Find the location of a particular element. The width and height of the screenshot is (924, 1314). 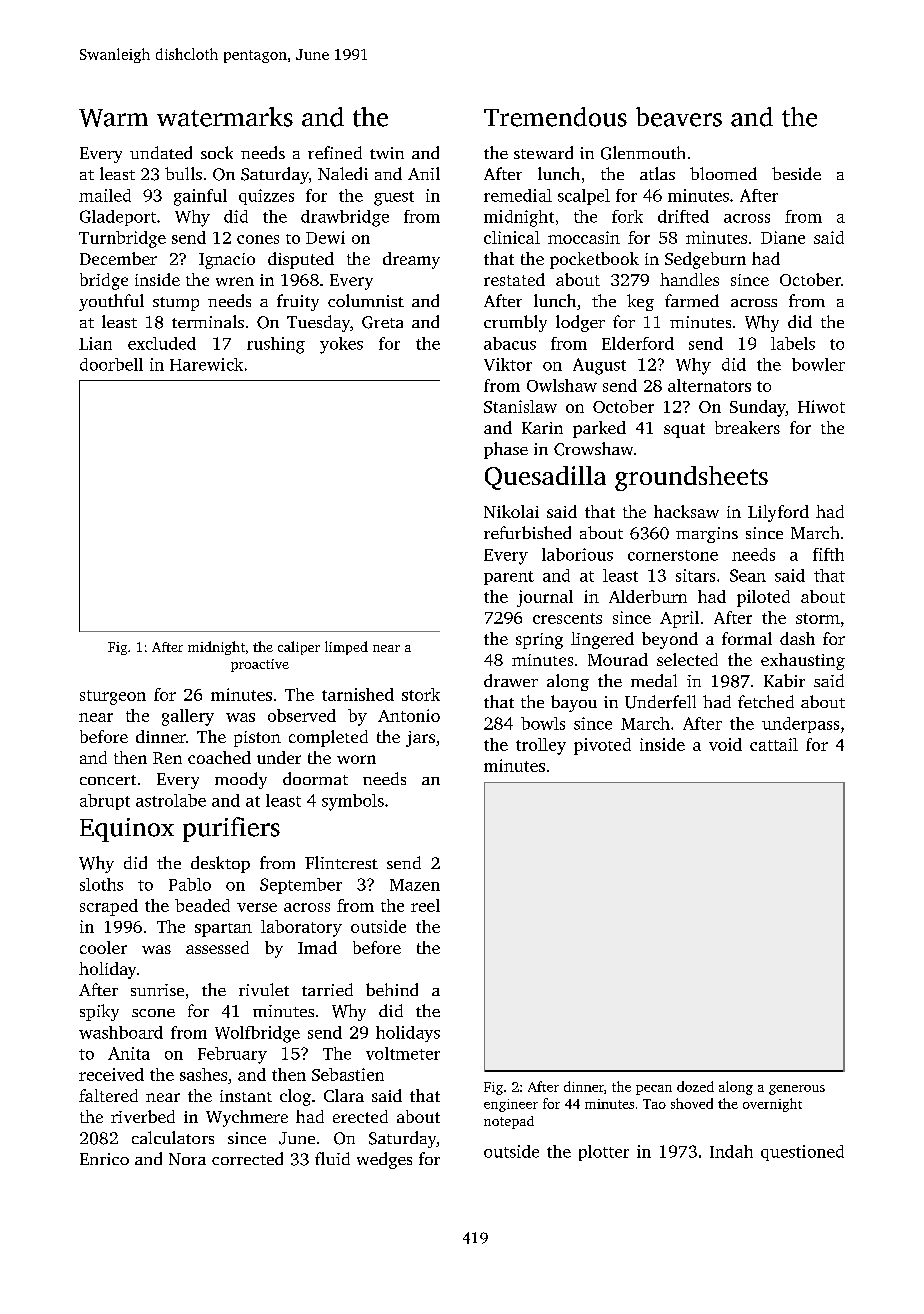

squat is located at coordinates (684, 430).
